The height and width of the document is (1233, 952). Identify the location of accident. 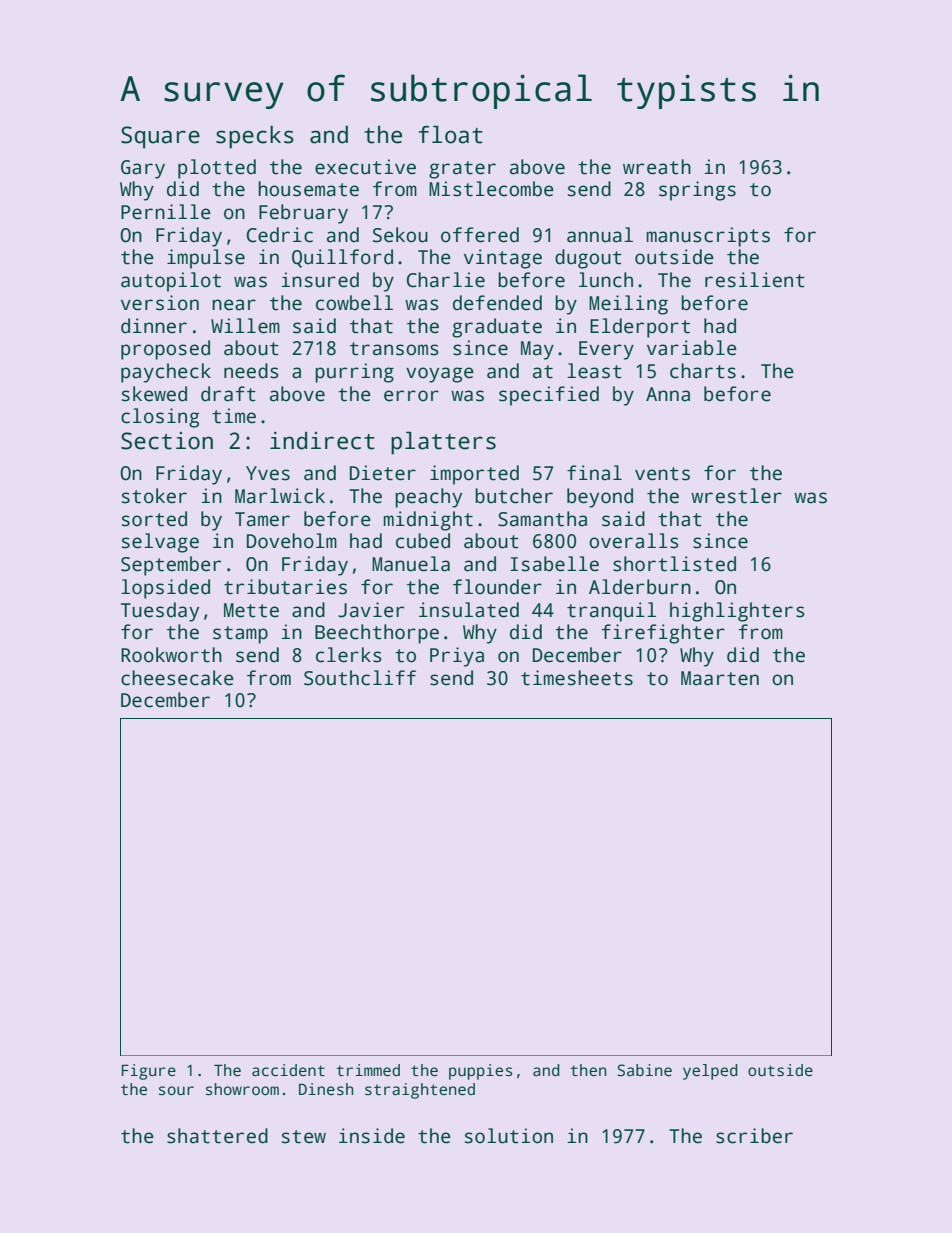
(288, 1070).
